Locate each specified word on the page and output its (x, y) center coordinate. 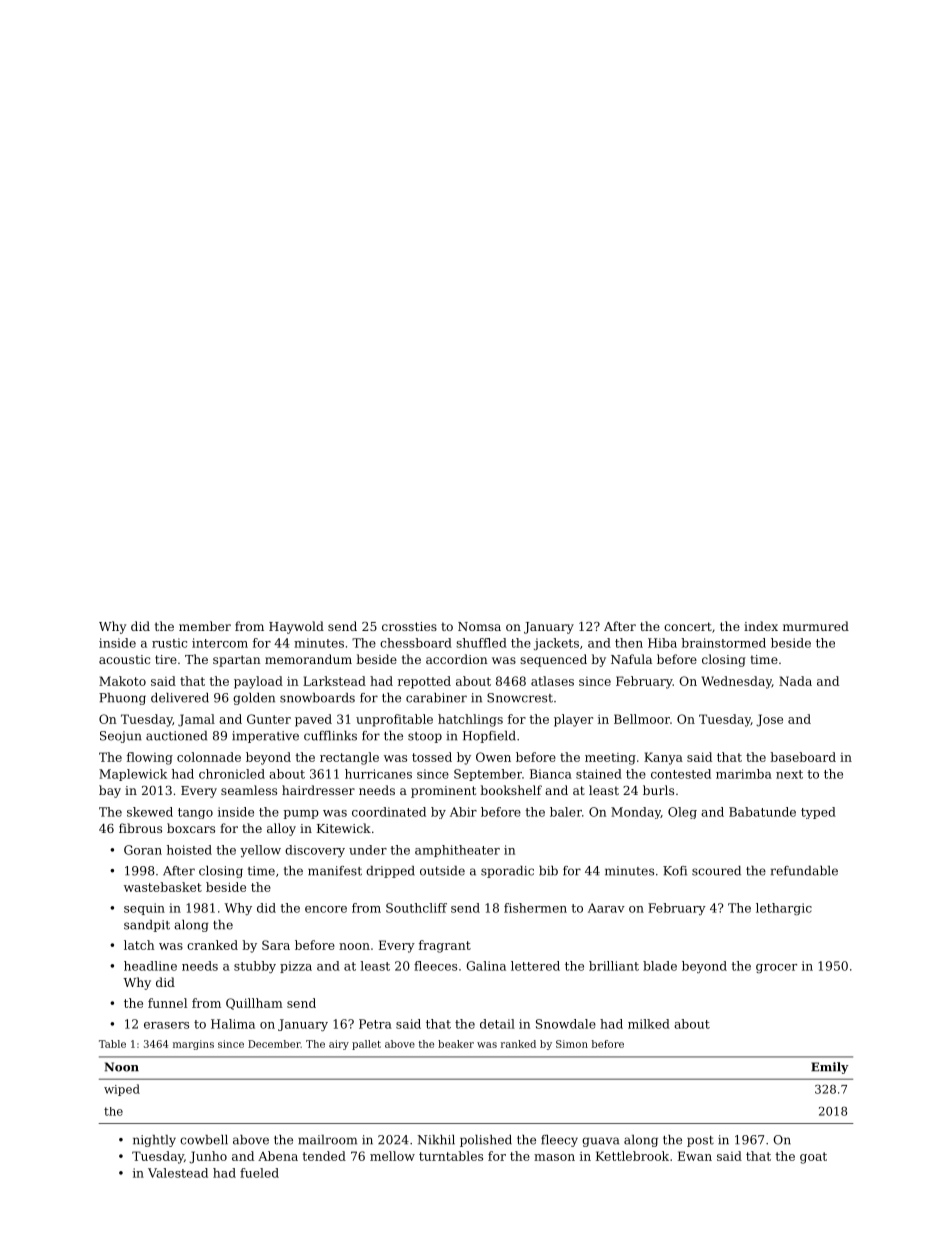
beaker (456, 1044)
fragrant (445, 946)
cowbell (204, 1140)
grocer (776, 968)
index (761, 626)
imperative (265, 737)
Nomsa (479, 626)
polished (486, 1141)
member (205, 626)
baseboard (803, 757)
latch (139, 945)
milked (649, 1024)
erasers (166, 1025)
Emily (830, 1068)
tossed (432, 757)
